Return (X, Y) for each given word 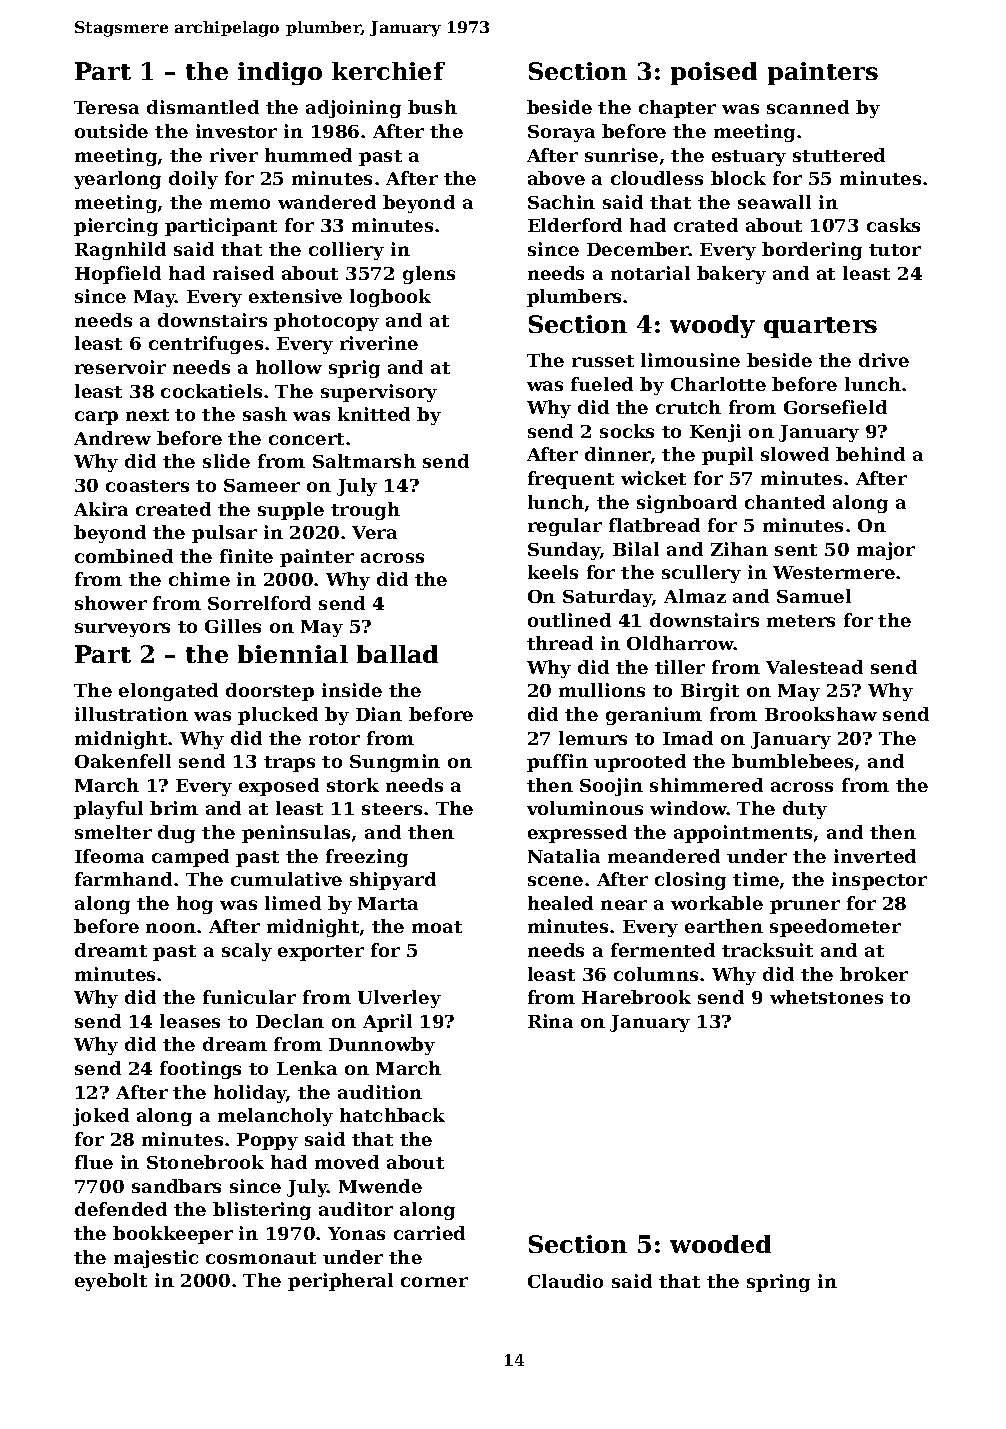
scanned (808, 107)
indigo (280, 73)
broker (874, 974)
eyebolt (111, 1282)
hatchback (392, 1115)
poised (714, 73)
